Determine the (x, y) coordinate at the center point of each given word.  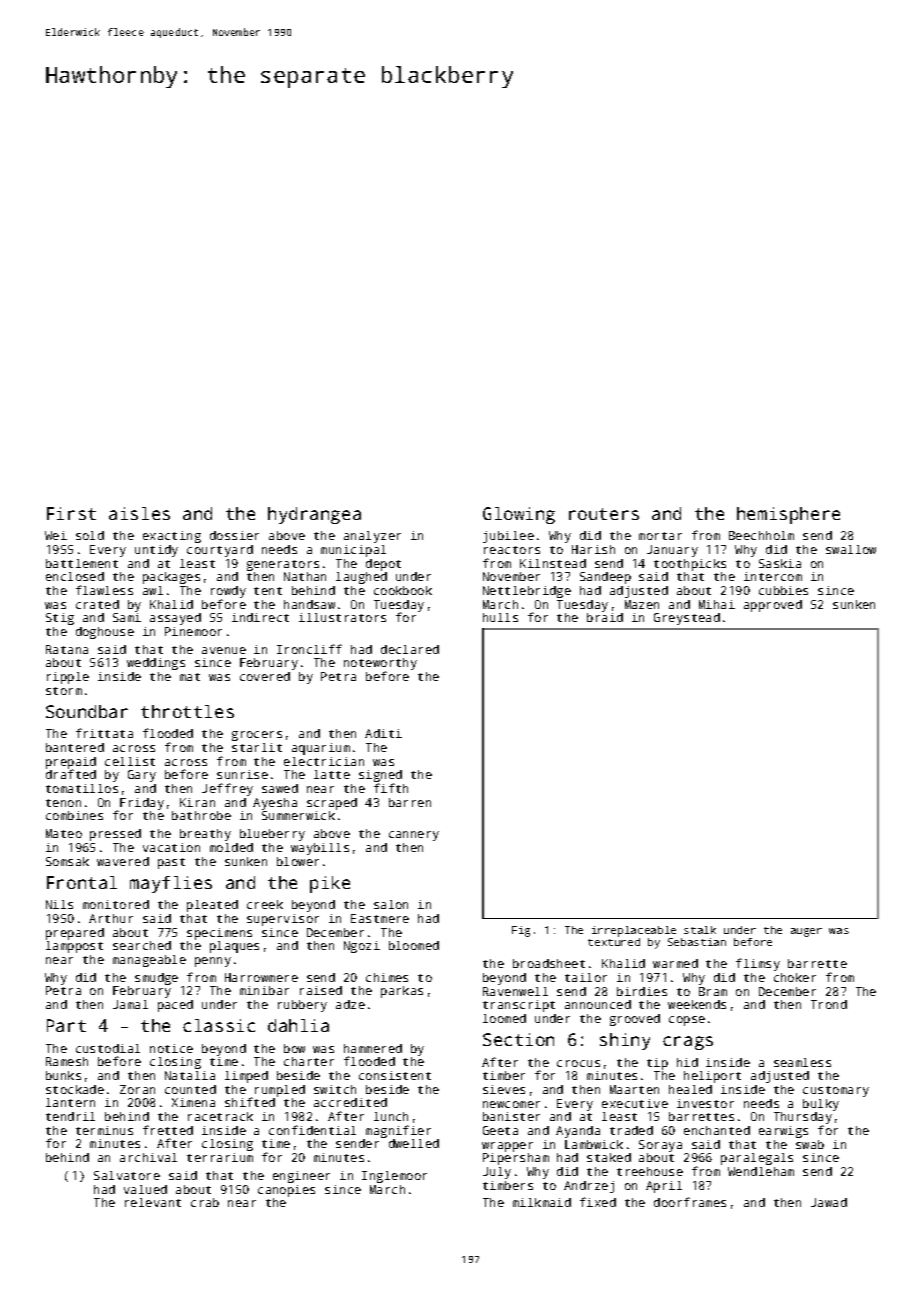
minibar (264, 990)
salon (391, 904)
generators (283, 565)
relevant (153, 1202)
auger (806, 932)
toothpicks (690, 565)
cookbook (403, 590)
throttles (187, 711)
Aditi (383, 733)
